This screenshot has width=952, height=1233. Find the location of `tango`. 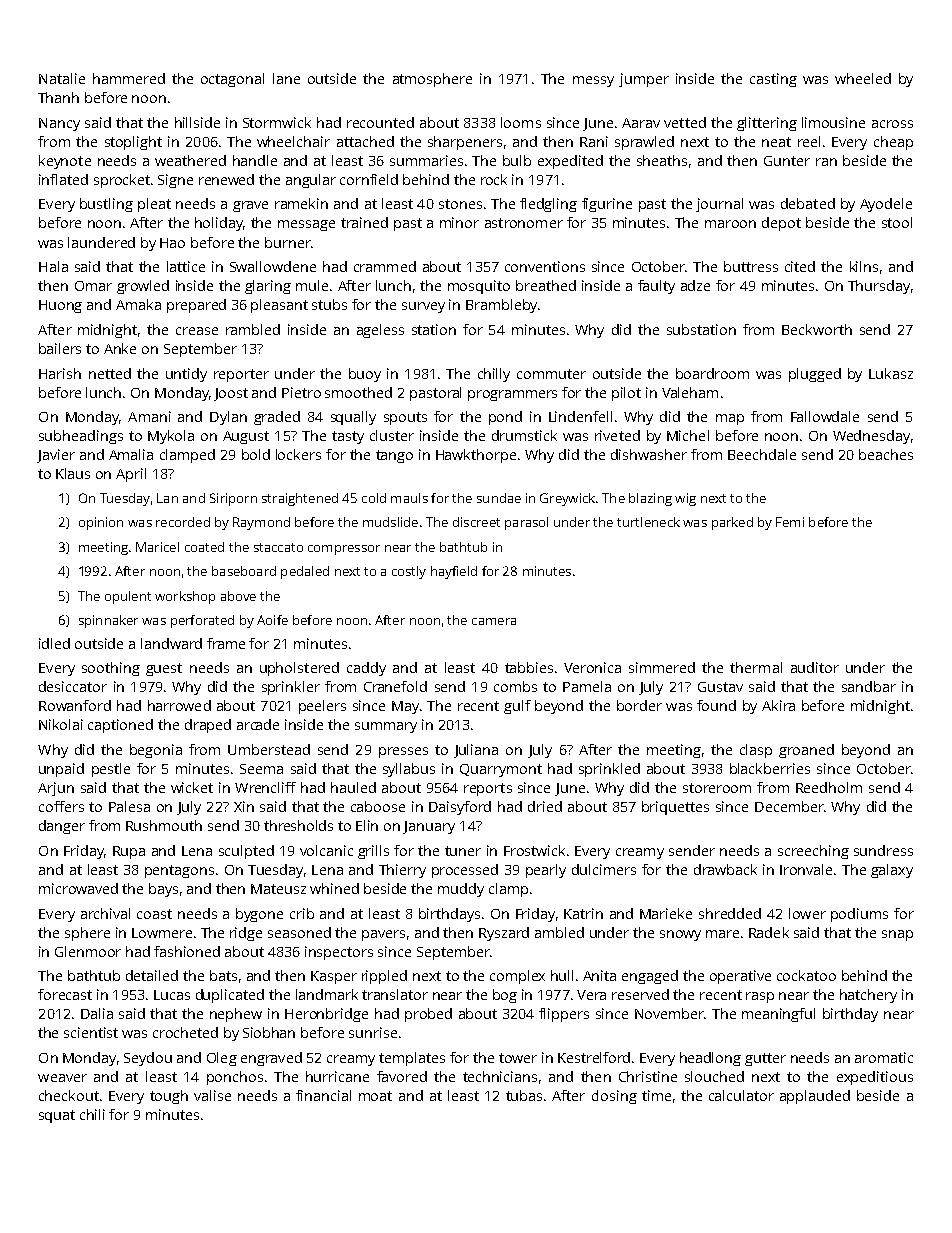

tango is located at coordinates (394, 456).
